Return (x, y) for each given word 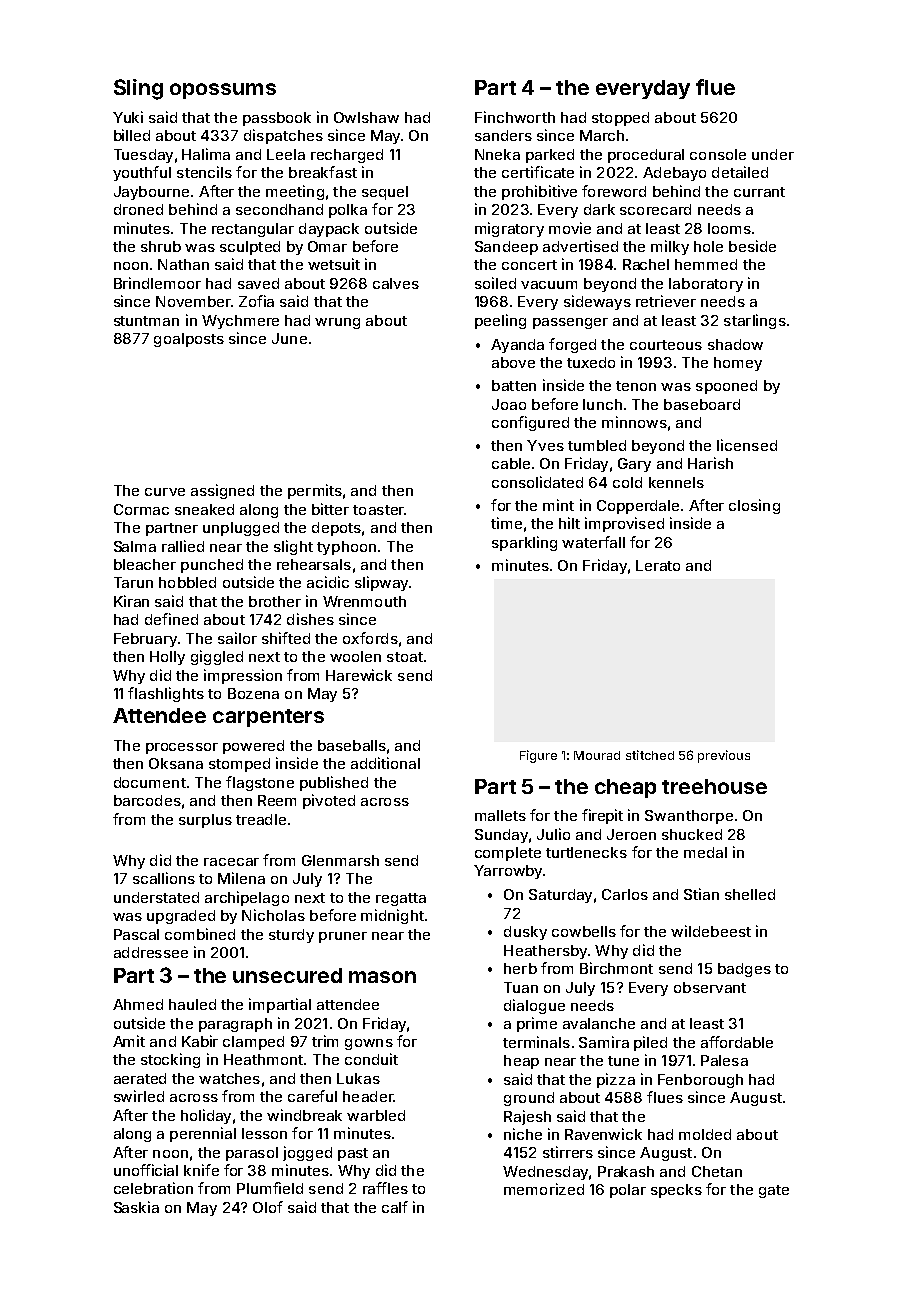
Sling (138, 89)
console (718, 154)
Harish (710, 463)
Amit (129, 1041)
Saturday (560, 896)
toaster (378, 510)
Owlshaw (366, 117)
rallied (183, 546)
